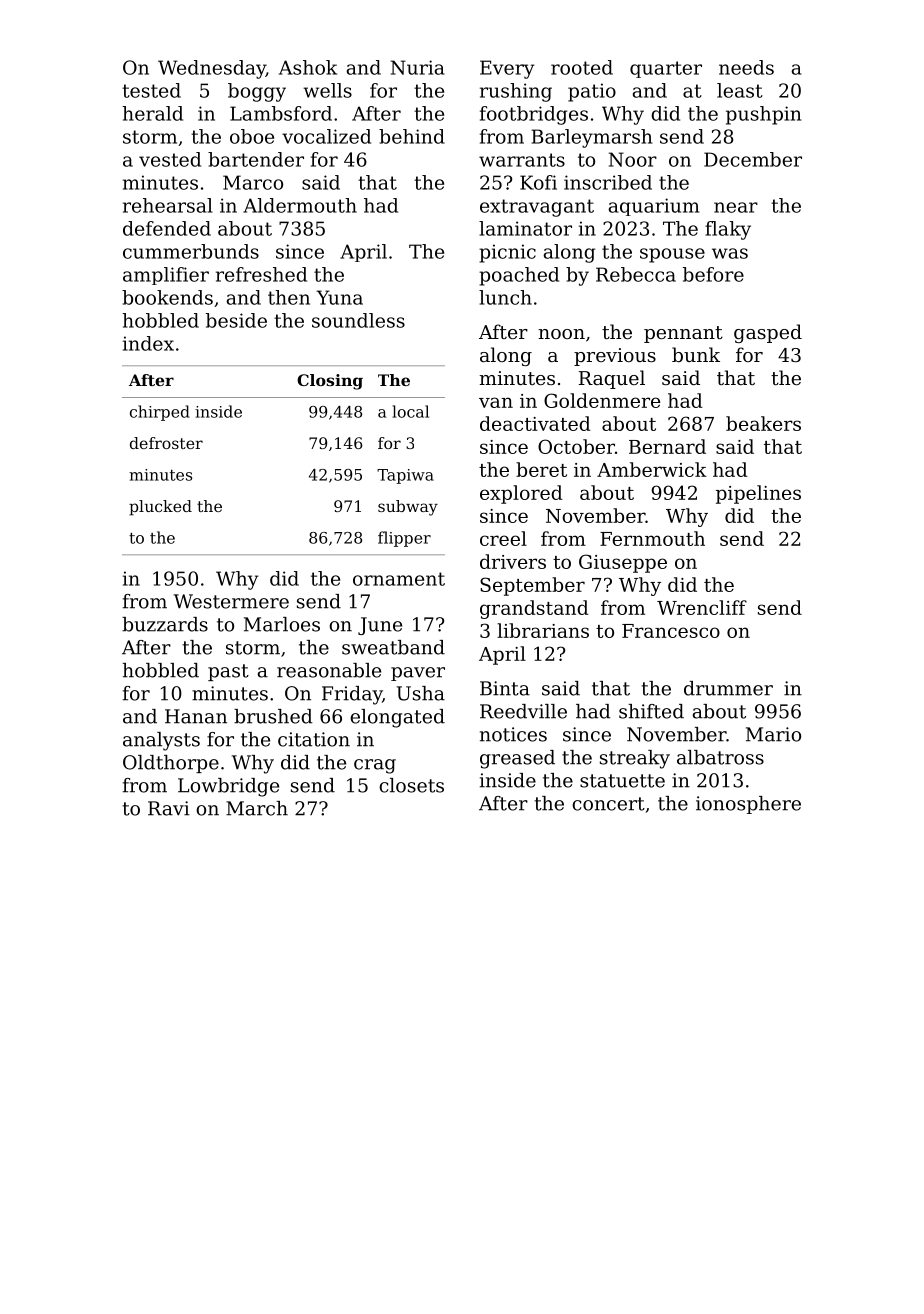 The height and width of the screenshot is (1314, 924). What do you see at coordinates (236, 320) in the screenshot?
I see `beside` at bounding box center [236, 320].
